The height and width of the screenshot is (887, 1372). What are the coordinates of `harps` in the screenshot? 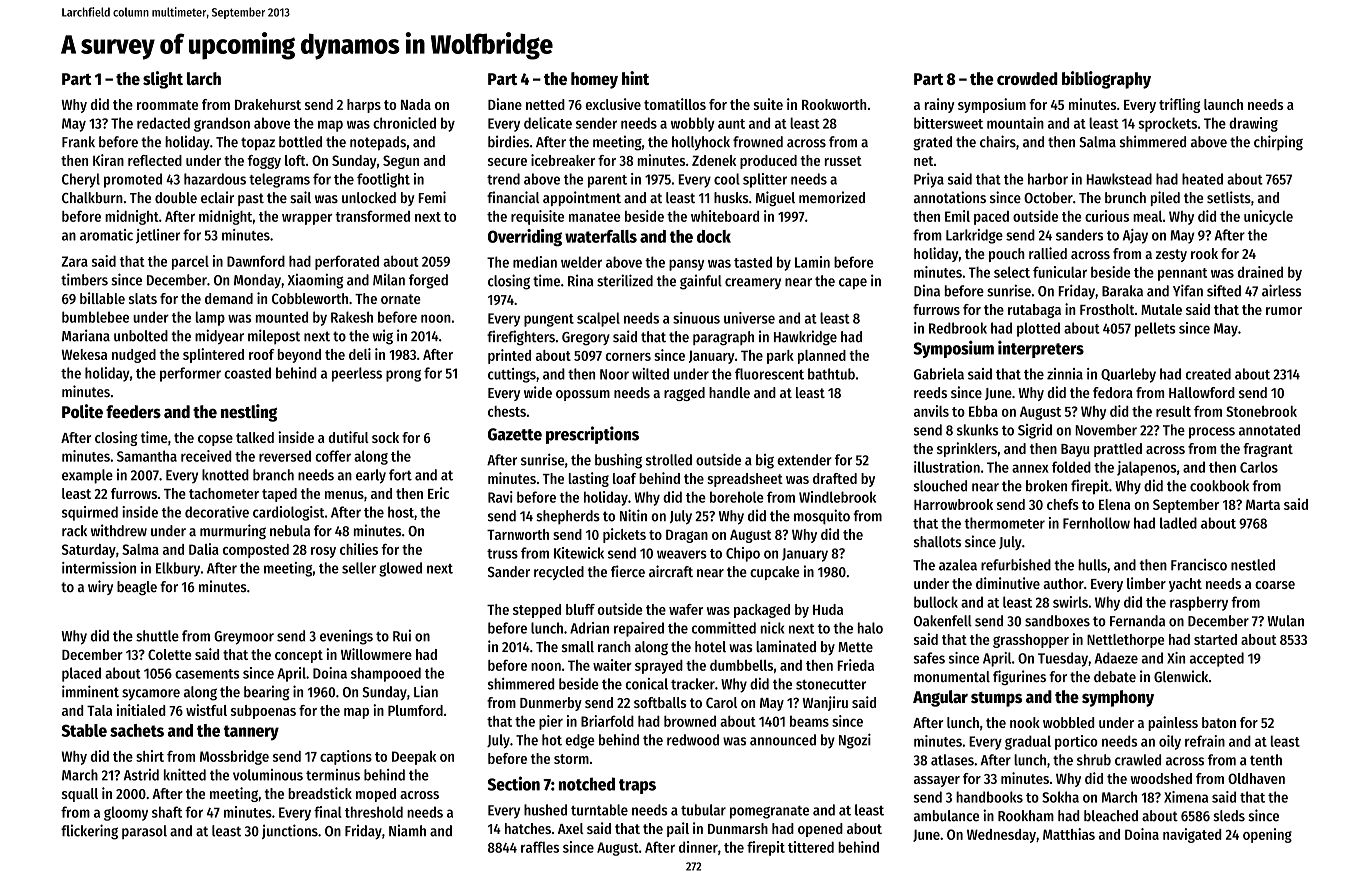 It's located at (364, 106).
